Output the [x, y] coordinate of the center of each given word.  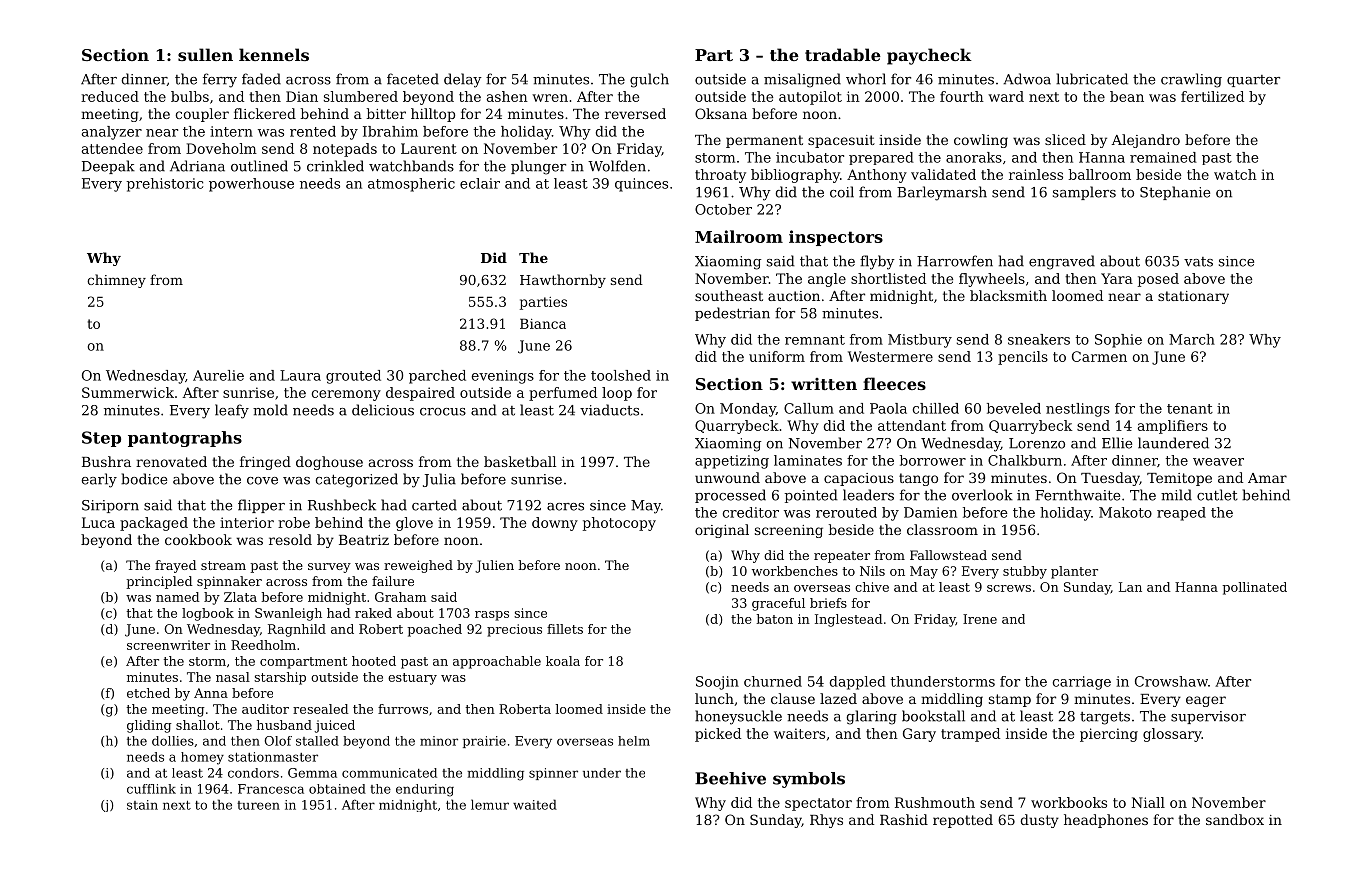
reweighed [418, 566]
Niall [1148, 802]
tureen [258, 805]
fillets [565, 629]
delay [463, 80]
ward [1006, 96]
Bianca [543, 323]
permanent [764, 141]
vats [1198, 262]
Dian [302, 96]
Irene [980, 619]
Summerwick [128, 392]
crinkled [335, 166]
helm [634, 741]
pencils [1023, 358]
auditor [265, 709]
